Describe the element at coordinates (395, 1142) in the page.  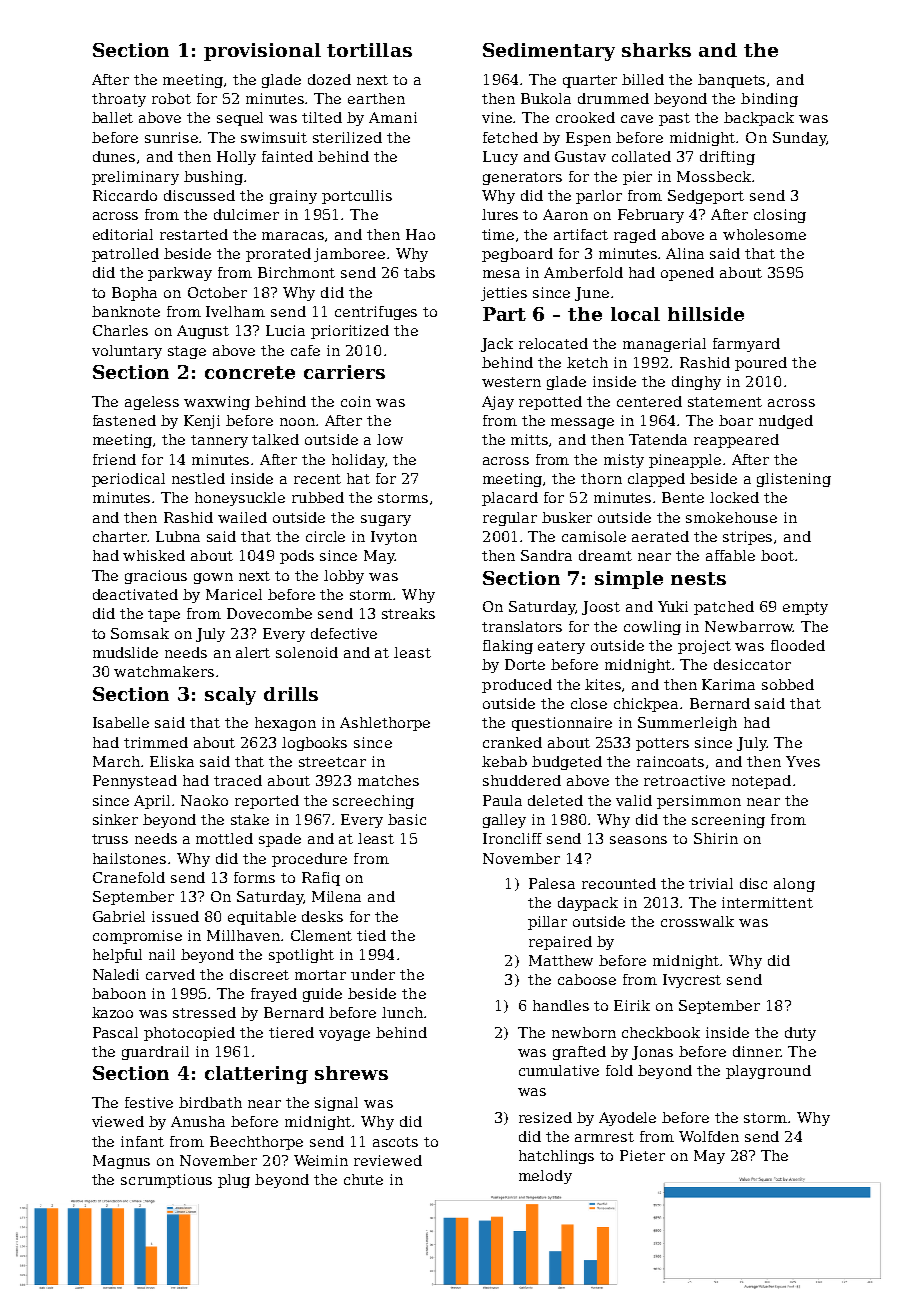
I see `ascots` at that location.
